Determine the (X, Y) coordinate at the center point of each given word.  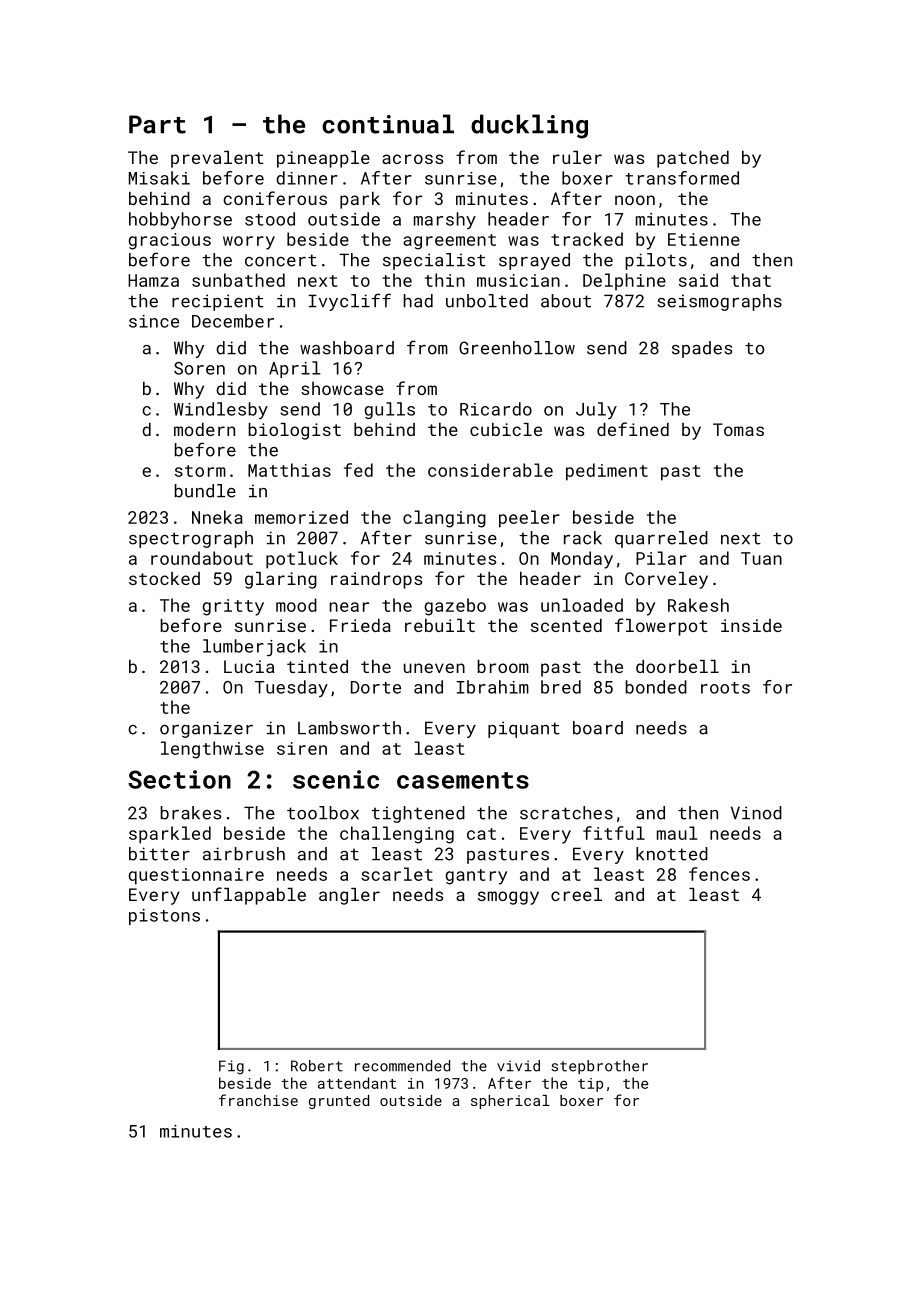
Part (157, 124)
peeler (529, 519)
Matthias (289, 470)
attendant (357, 1083)
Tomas (738, 429)
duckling (529, 126)
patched (693, 159)
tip (590, 1085)
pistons (164, 917)
